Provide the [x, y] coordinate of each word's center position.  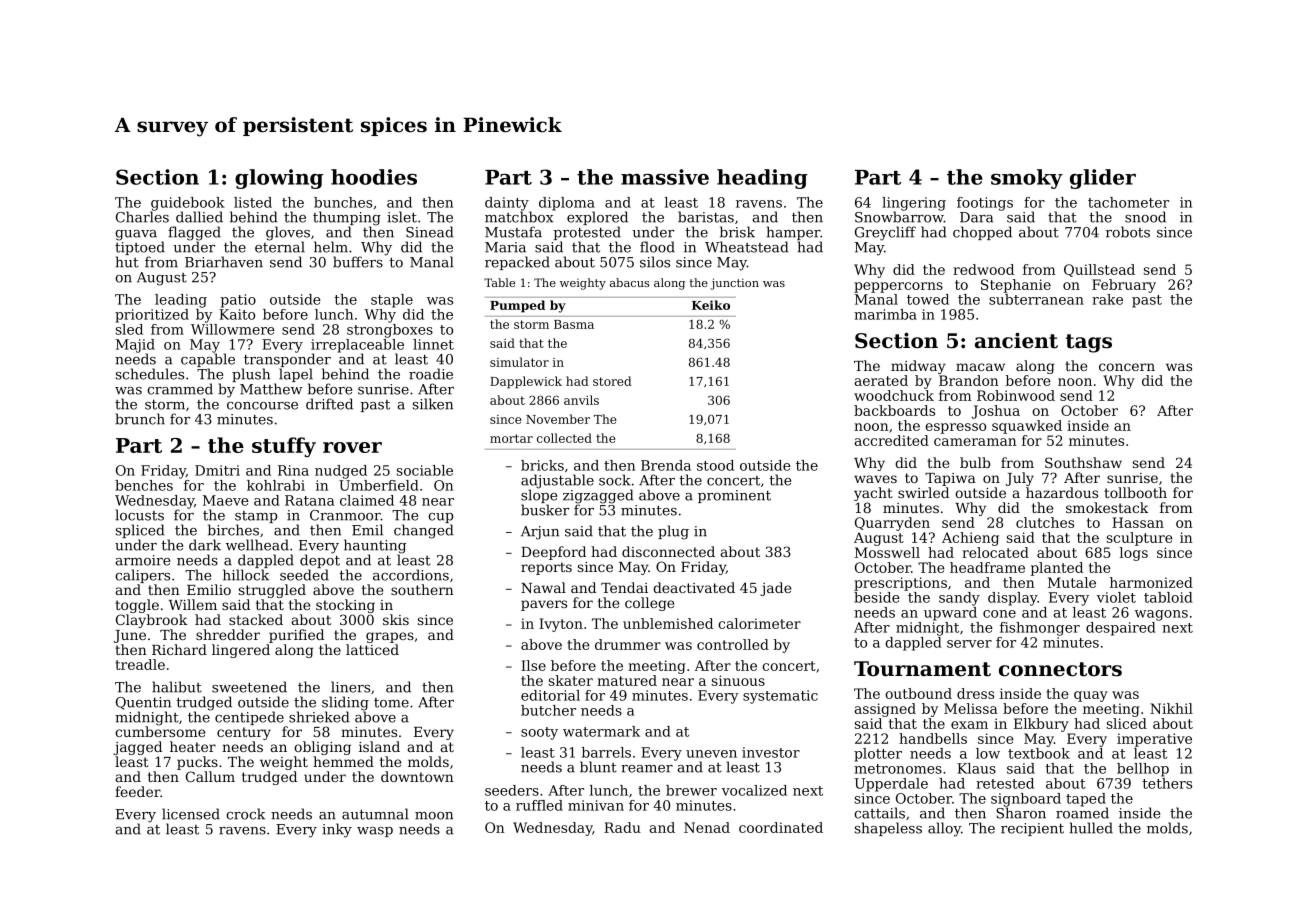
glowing [279, 179]
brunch [140, 419]
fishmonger [1040, 629]
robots [1128, 232]
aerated [881, 380]
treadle [140, 664]
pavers [544, 605]
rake [1107, 299]
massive [665, 177]
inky [337, 830]
